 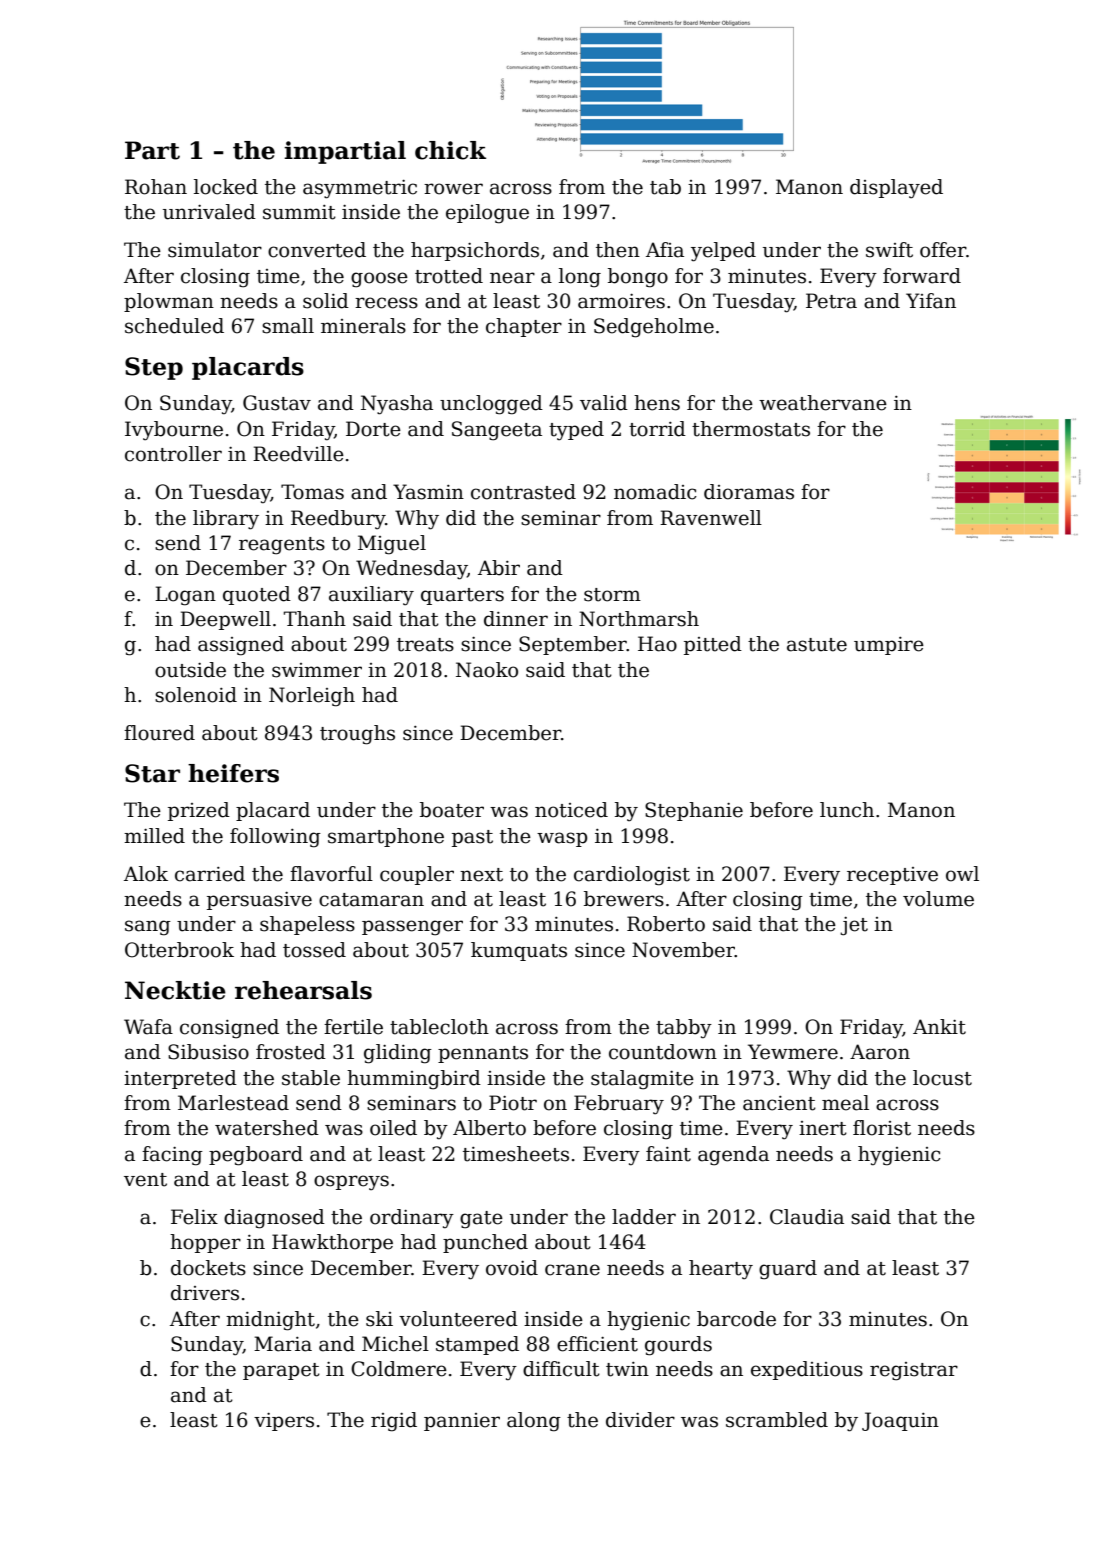 I want to click on Reedville, so click(x=298, y=454).
